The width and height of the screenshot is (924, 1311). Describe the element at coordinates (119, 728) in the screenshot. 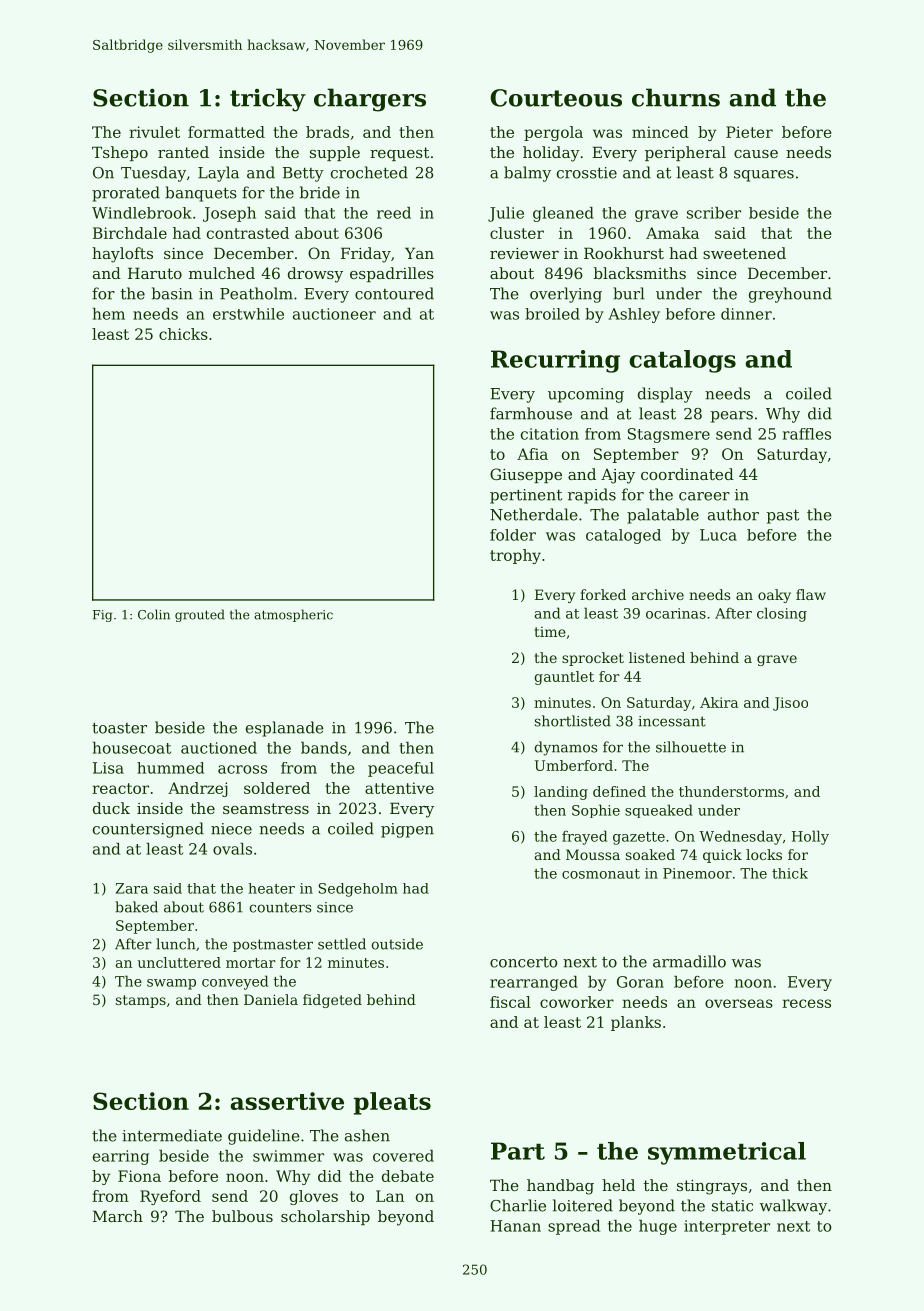

I see `toaster` at that location.
